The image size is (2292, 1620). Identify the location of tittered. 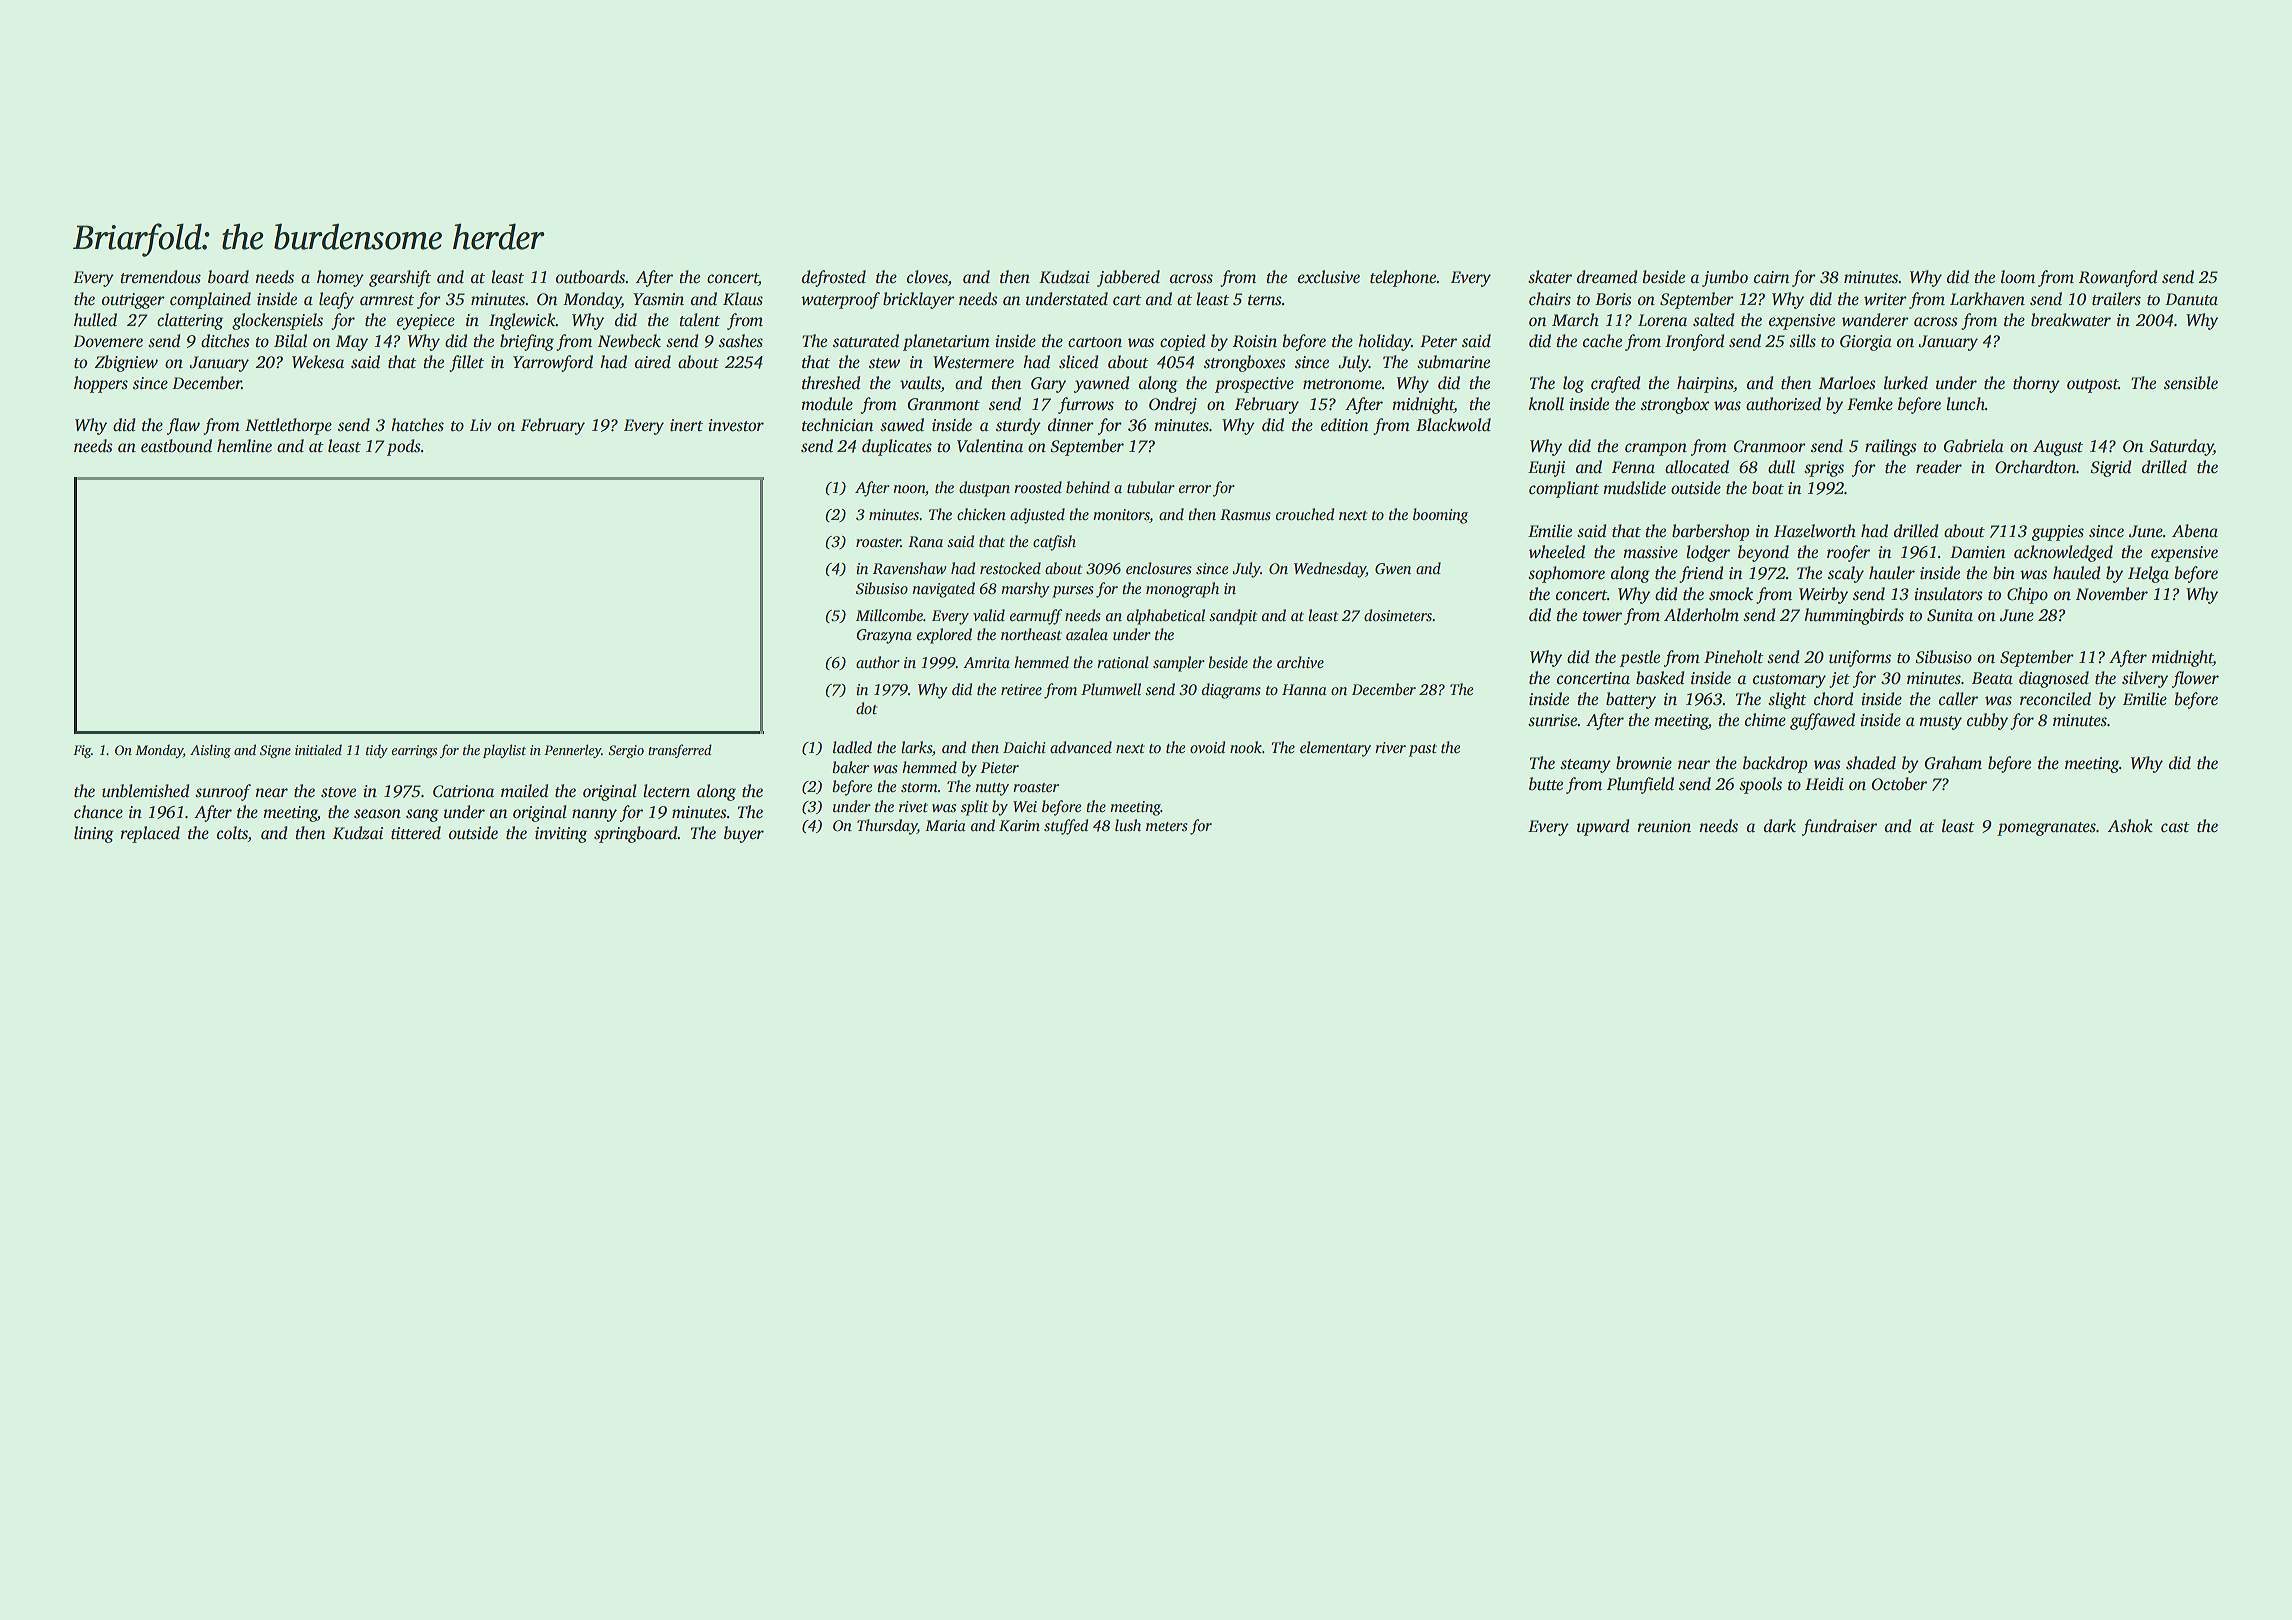
(416, 833).
